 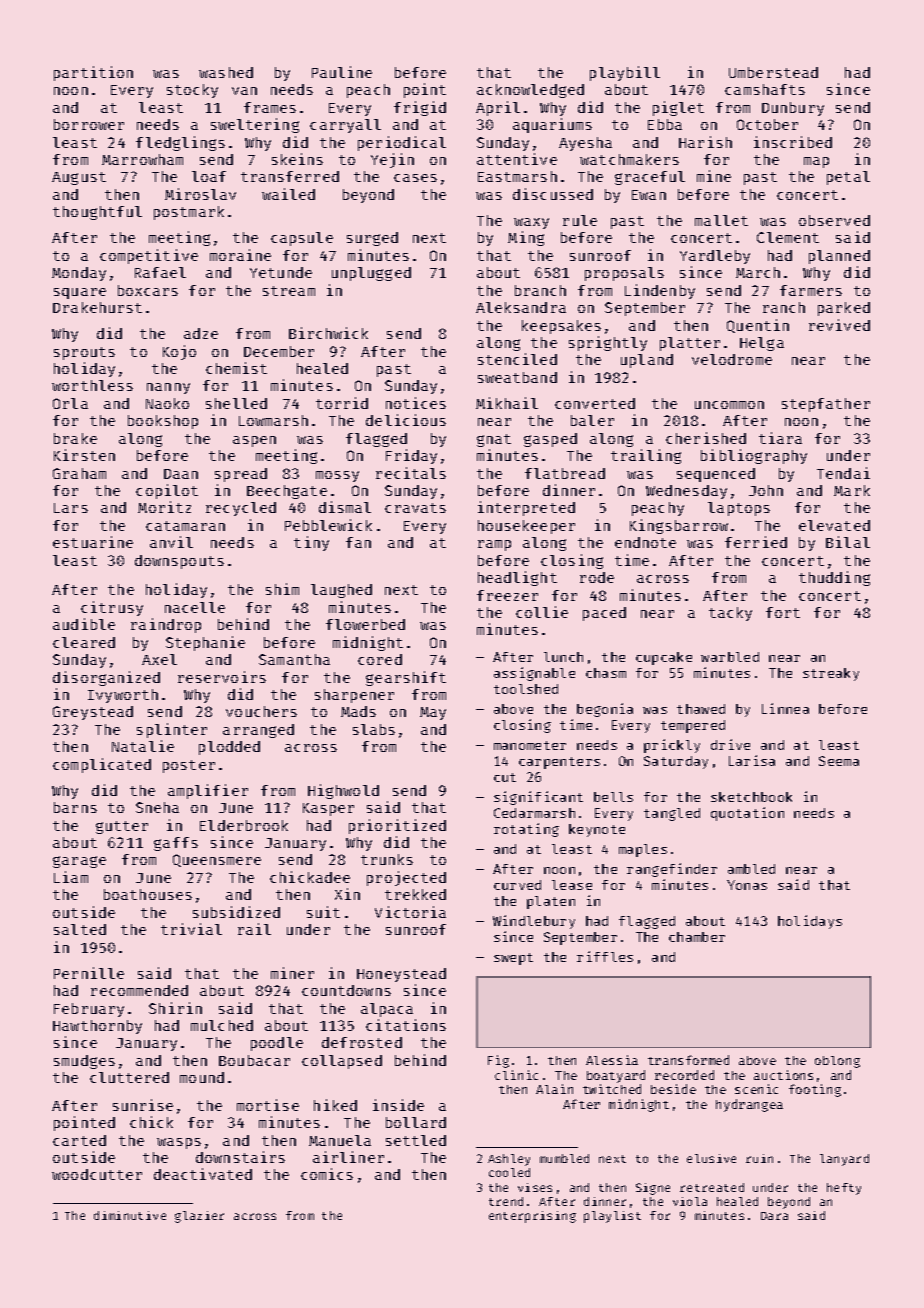 What do you see at coordinates (226, 72) in the screenshot?
I see `washed` at bounding box center [226, 72].
